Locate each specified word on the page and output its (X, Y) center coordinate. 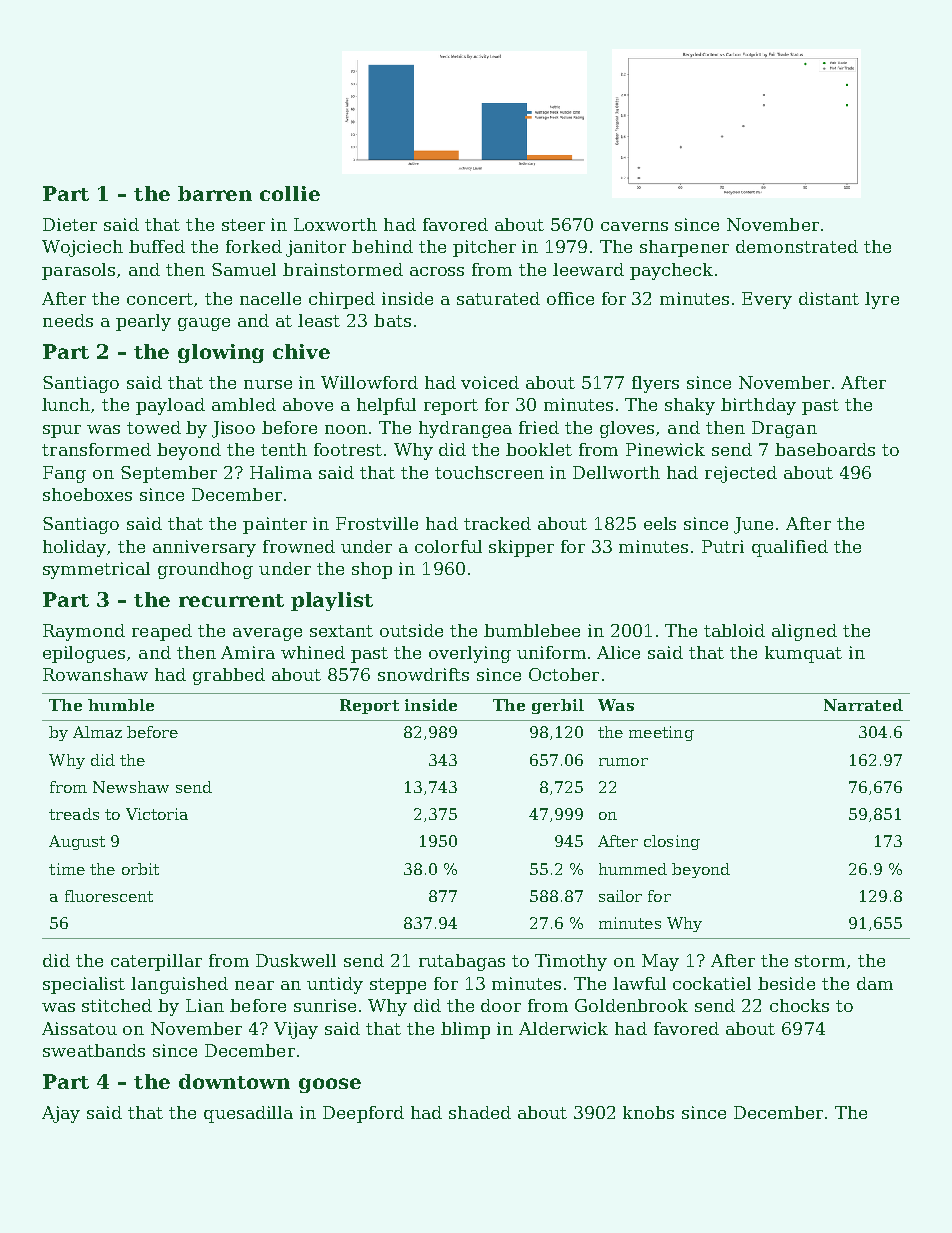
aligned (804, 632)
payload (170, 406)
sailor (620, 896)
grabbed (229, 676)
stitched (117, 1005)
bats (392, 320)
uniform (551, 652)
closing (672, 842)
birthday (758, 406)
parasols (78, 271)
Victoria (157, 814)
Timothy (571, 962)
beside (786, 983)
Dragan (784, 429)
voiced (490, 382)
